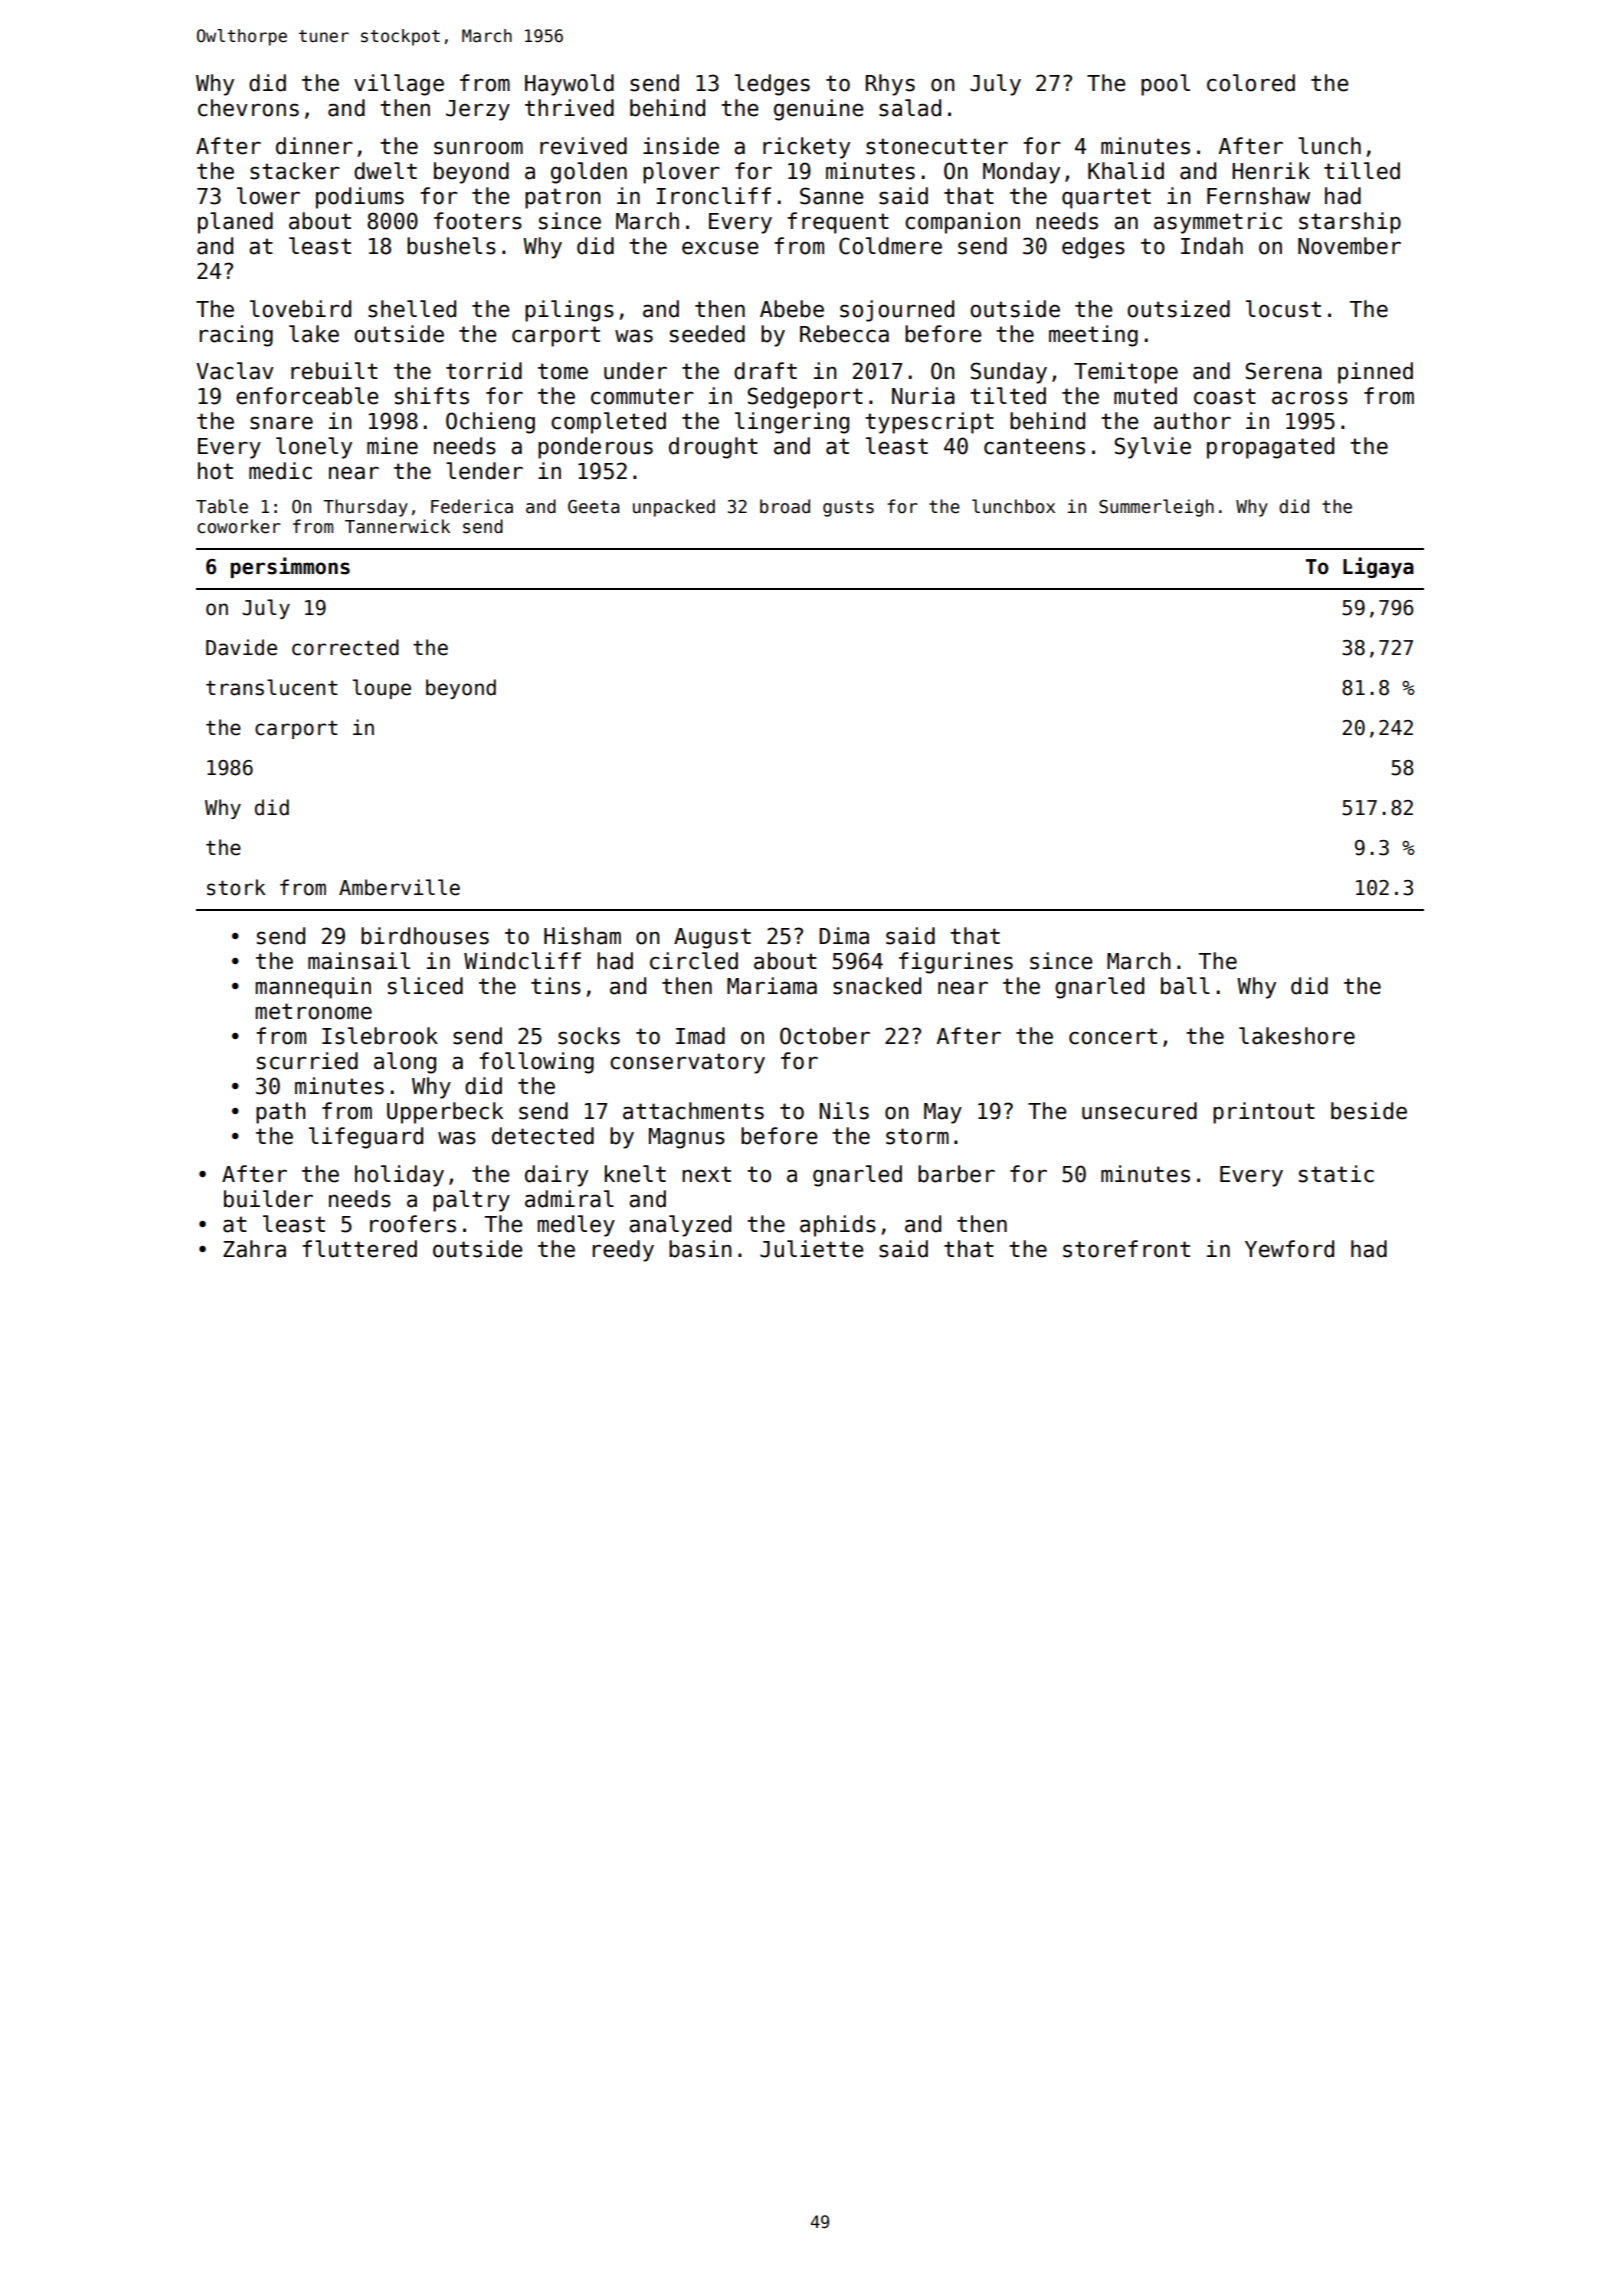 This document has height=2292, width=1620. Describe the element at coordinates (713, 448) in the document. I see `drought` at that location.
